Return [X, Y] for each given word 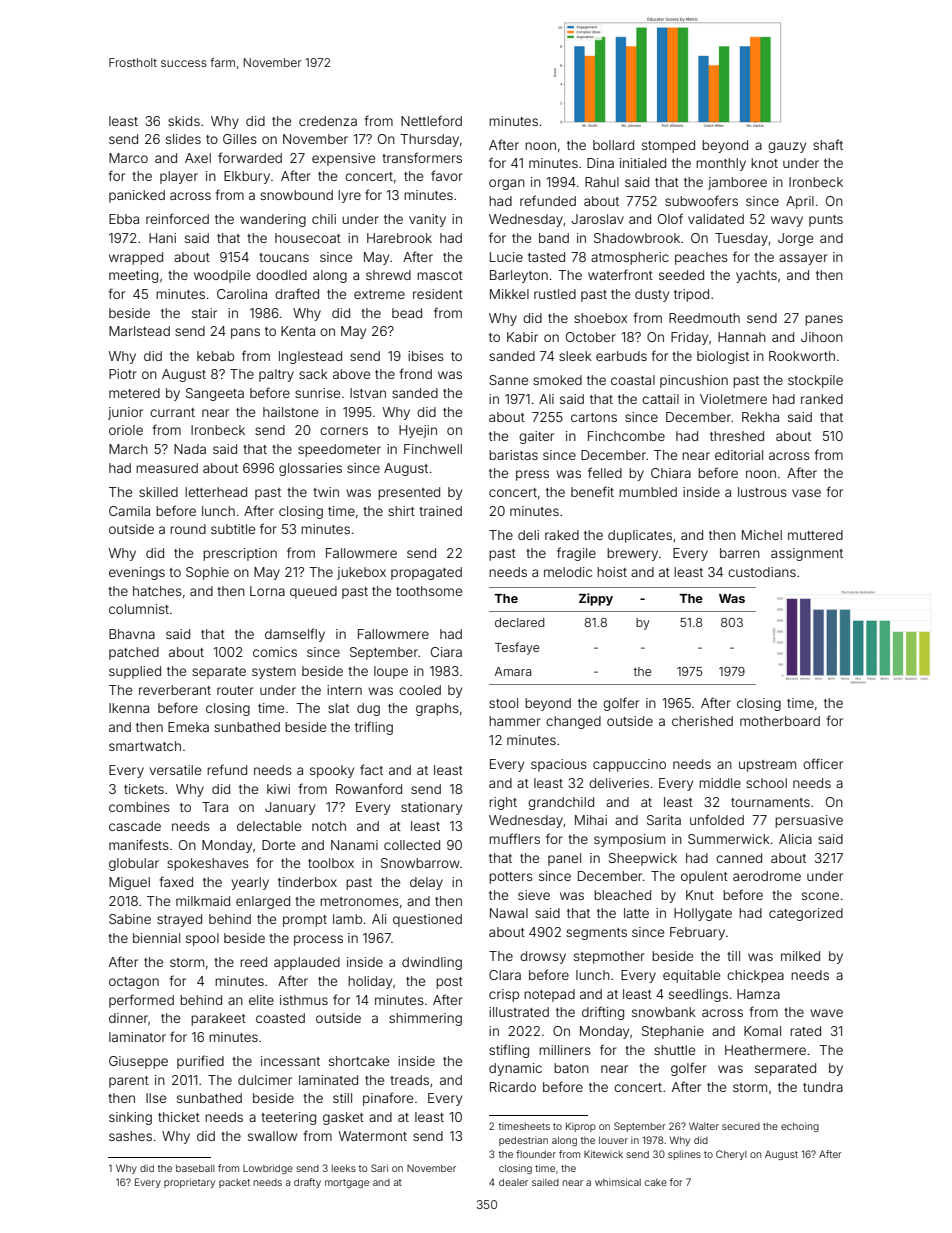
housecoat [308, 238]
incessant [290, 1061]
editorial [739, 455]
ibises [426, 356]
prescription [240, 554]
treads [409, 1080]
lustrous [762, 492]
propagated [426, 573]
